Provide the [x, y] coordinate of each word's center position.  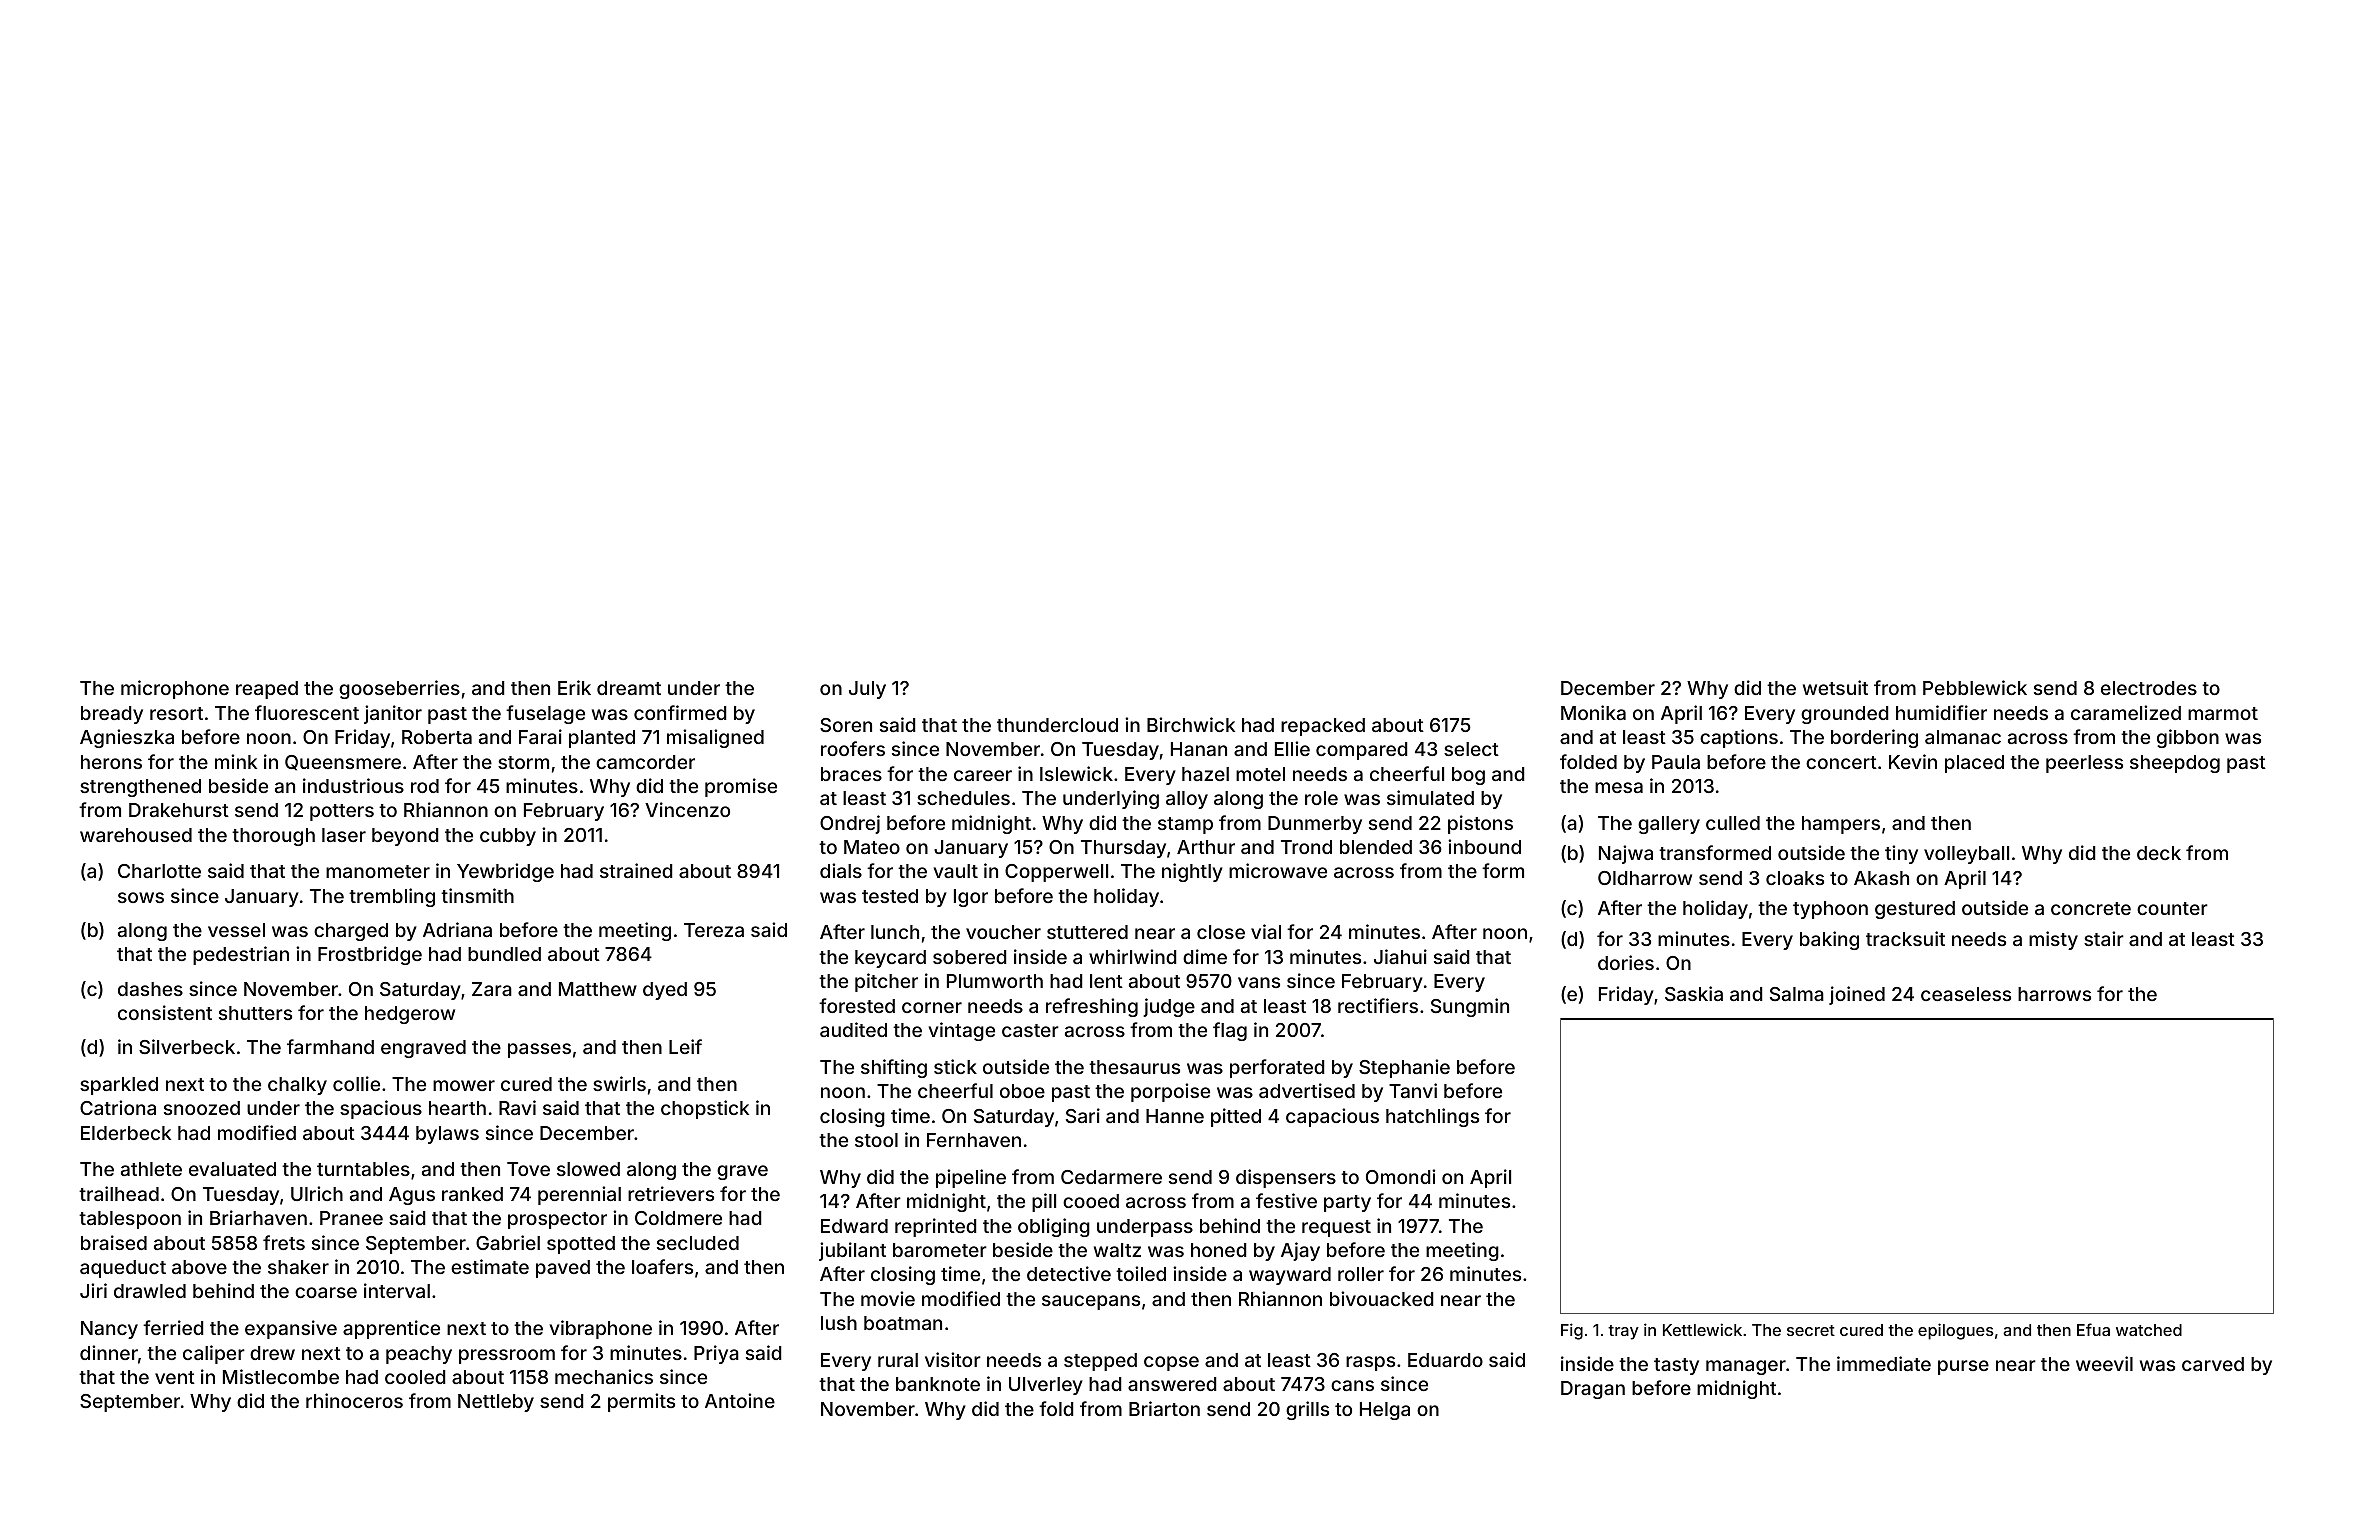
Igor [971, 898]
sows [141, 897]
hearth [457, 1108]
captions [1739, 738]
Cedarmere [1111, 1177]
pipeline [971, 1178]
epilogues [1956, 1331]
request [1336, 1228]
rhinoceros [354, 1400]
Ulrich [317, 1193]
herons [111, 762]
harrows [2054, 994]
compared [1362, 751]
